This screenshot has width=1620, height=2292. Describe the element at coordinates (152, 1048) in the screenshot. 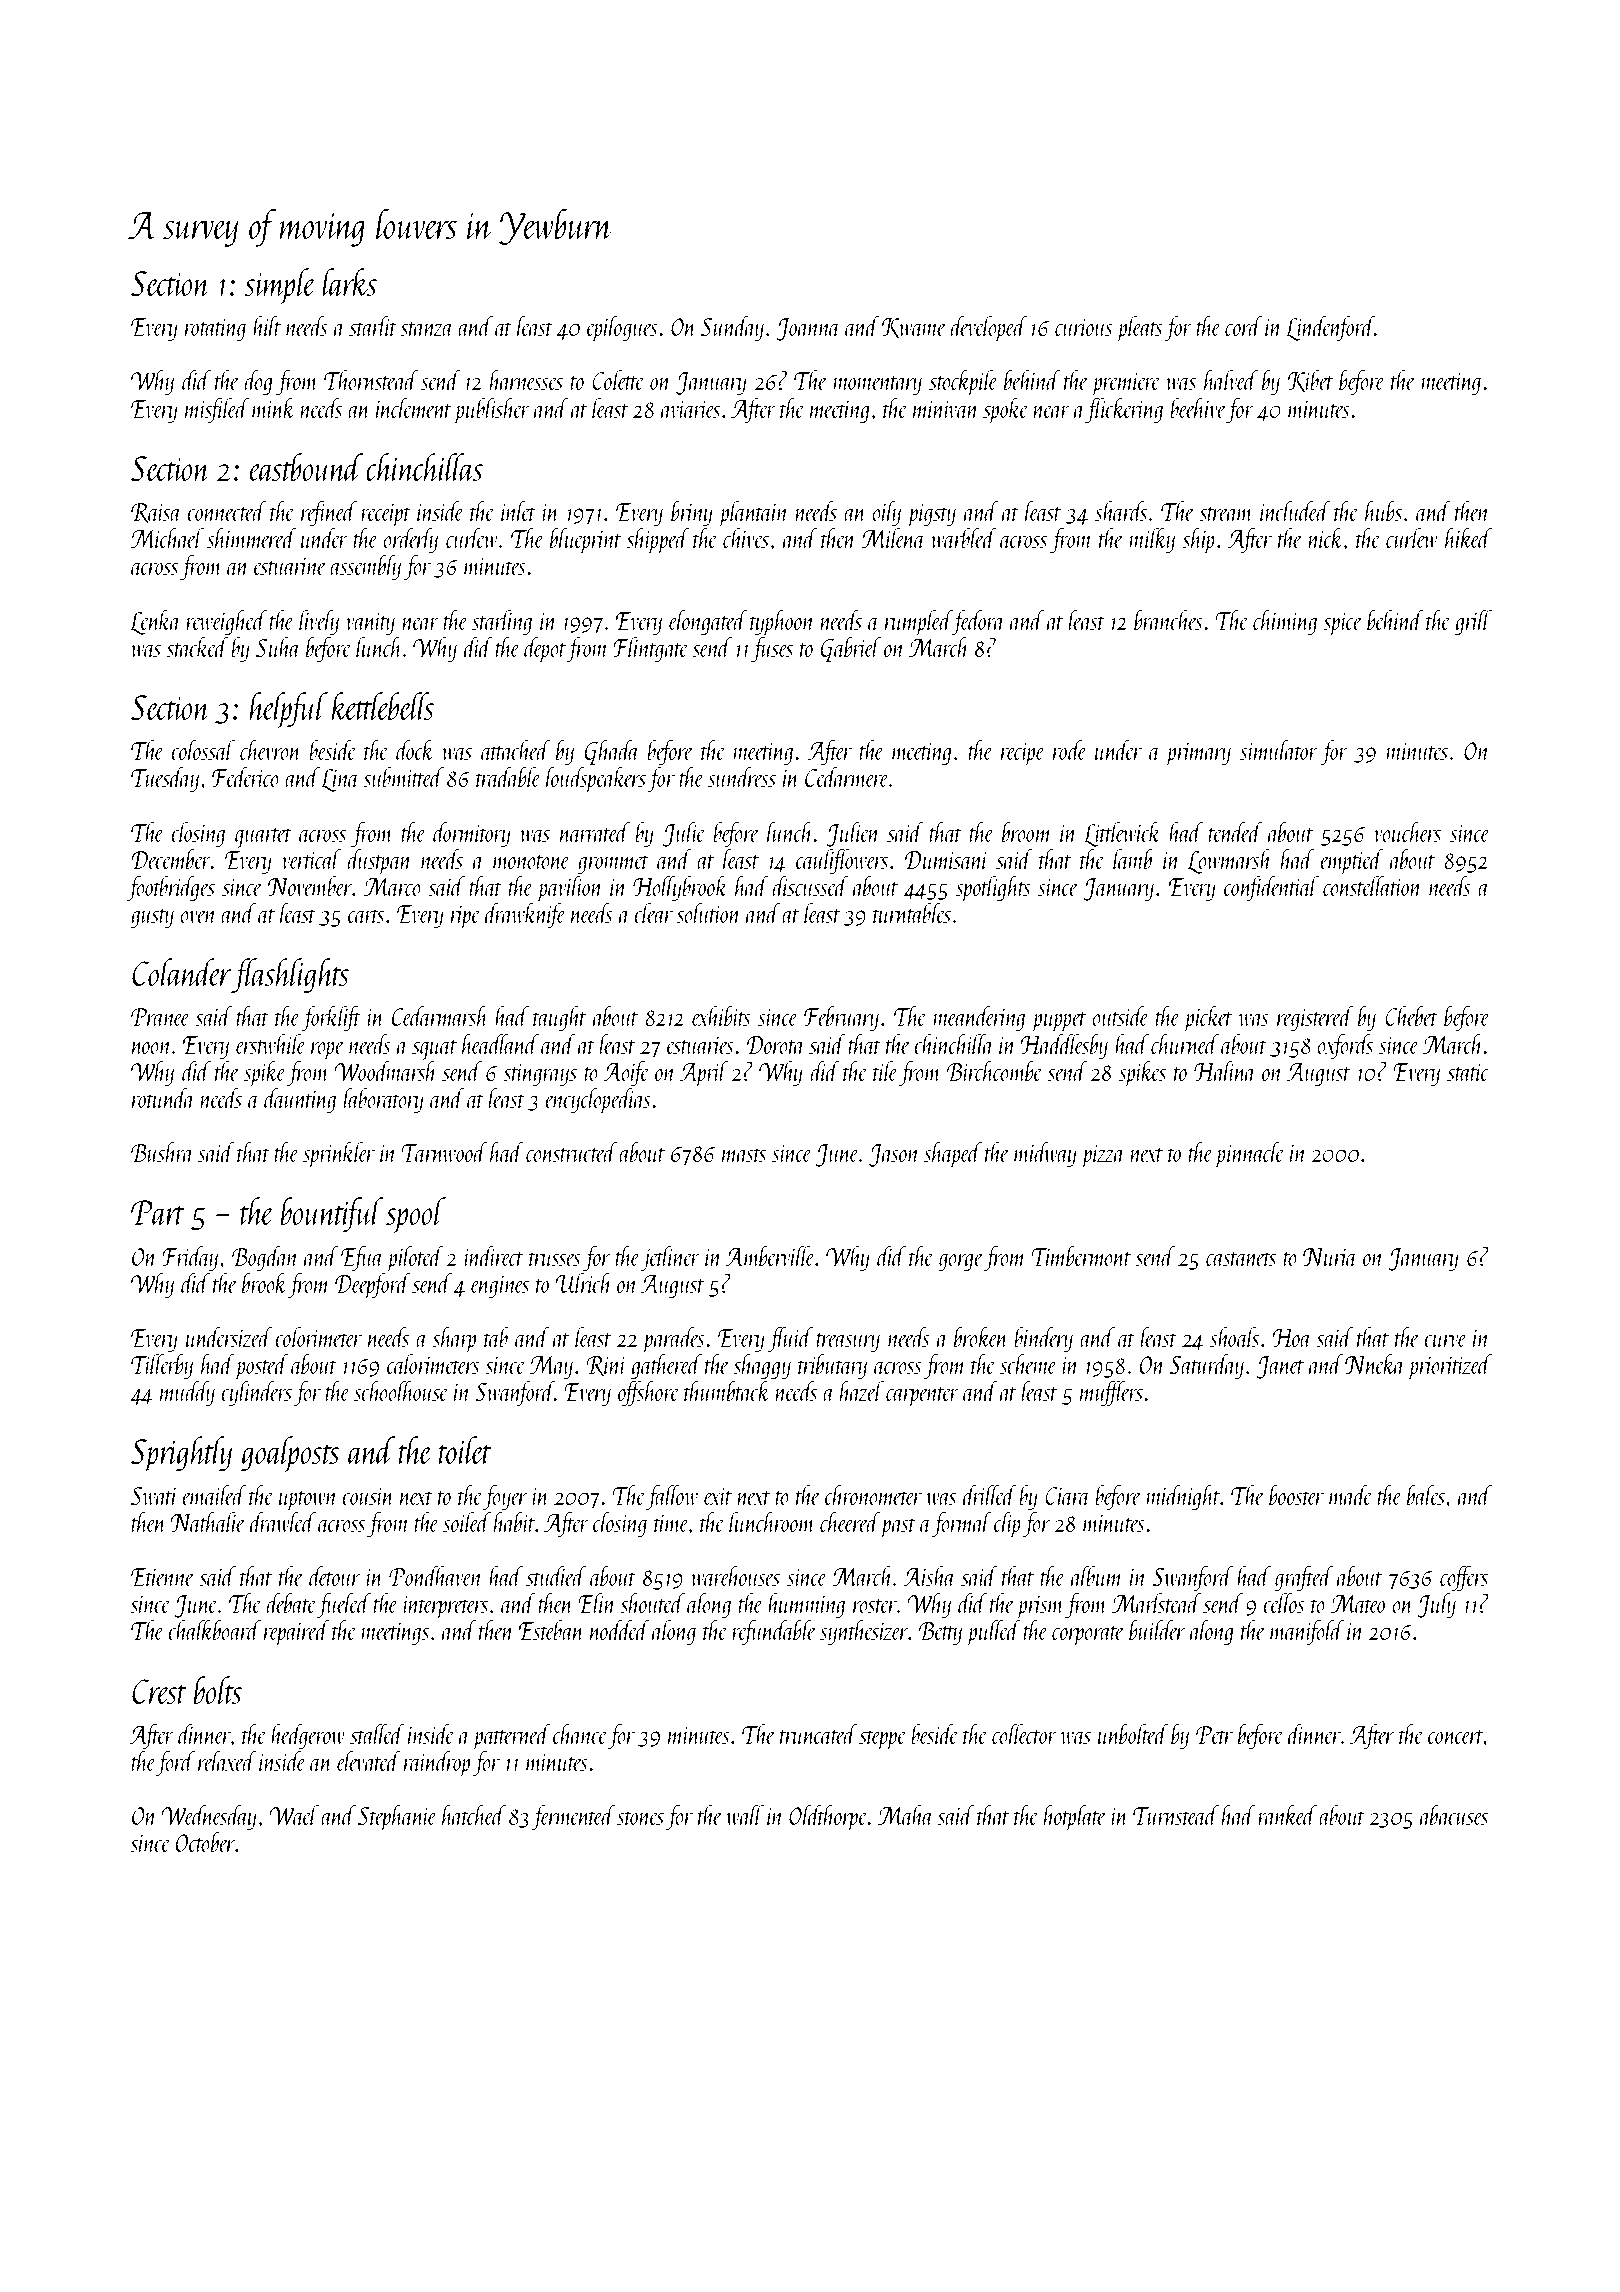

I see `noon` at that location.
